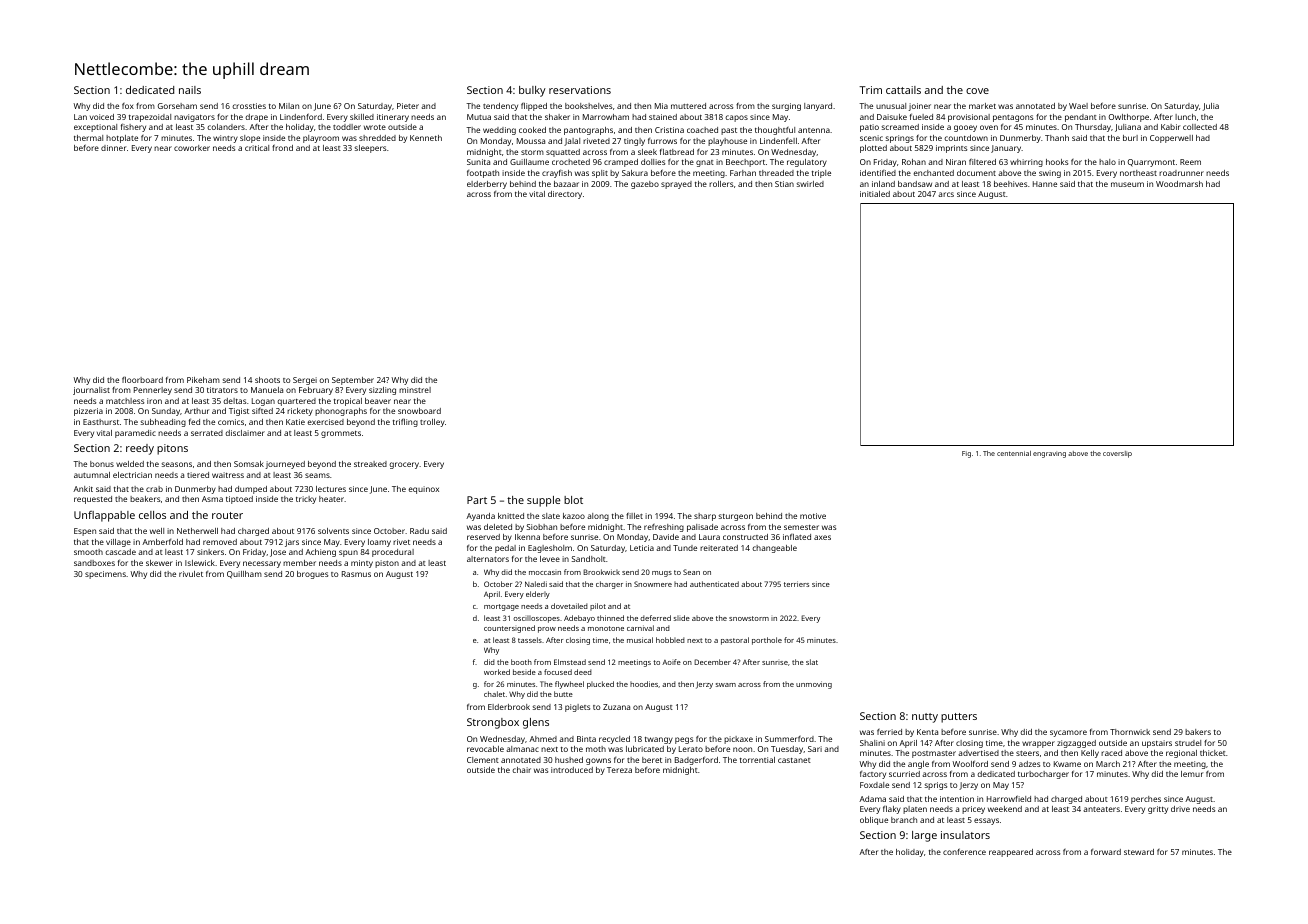 This document has width=1308, height=924. I want to click on knitted, so click(511, 516).
